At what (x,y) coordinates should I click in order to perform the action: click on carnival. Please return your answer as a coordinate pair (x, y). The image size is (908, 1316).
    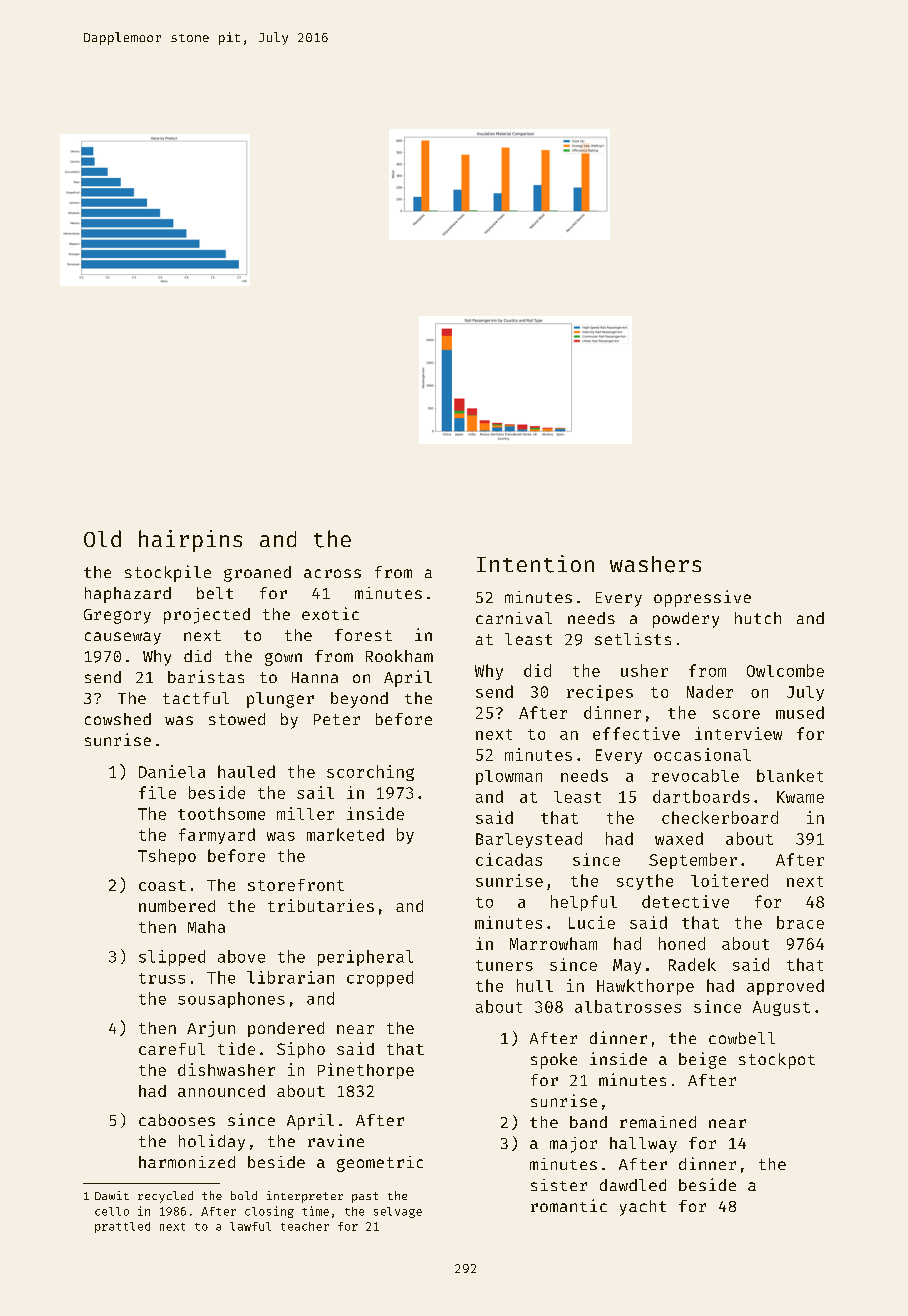
    Looking at the image, I should click on (514, 618).
